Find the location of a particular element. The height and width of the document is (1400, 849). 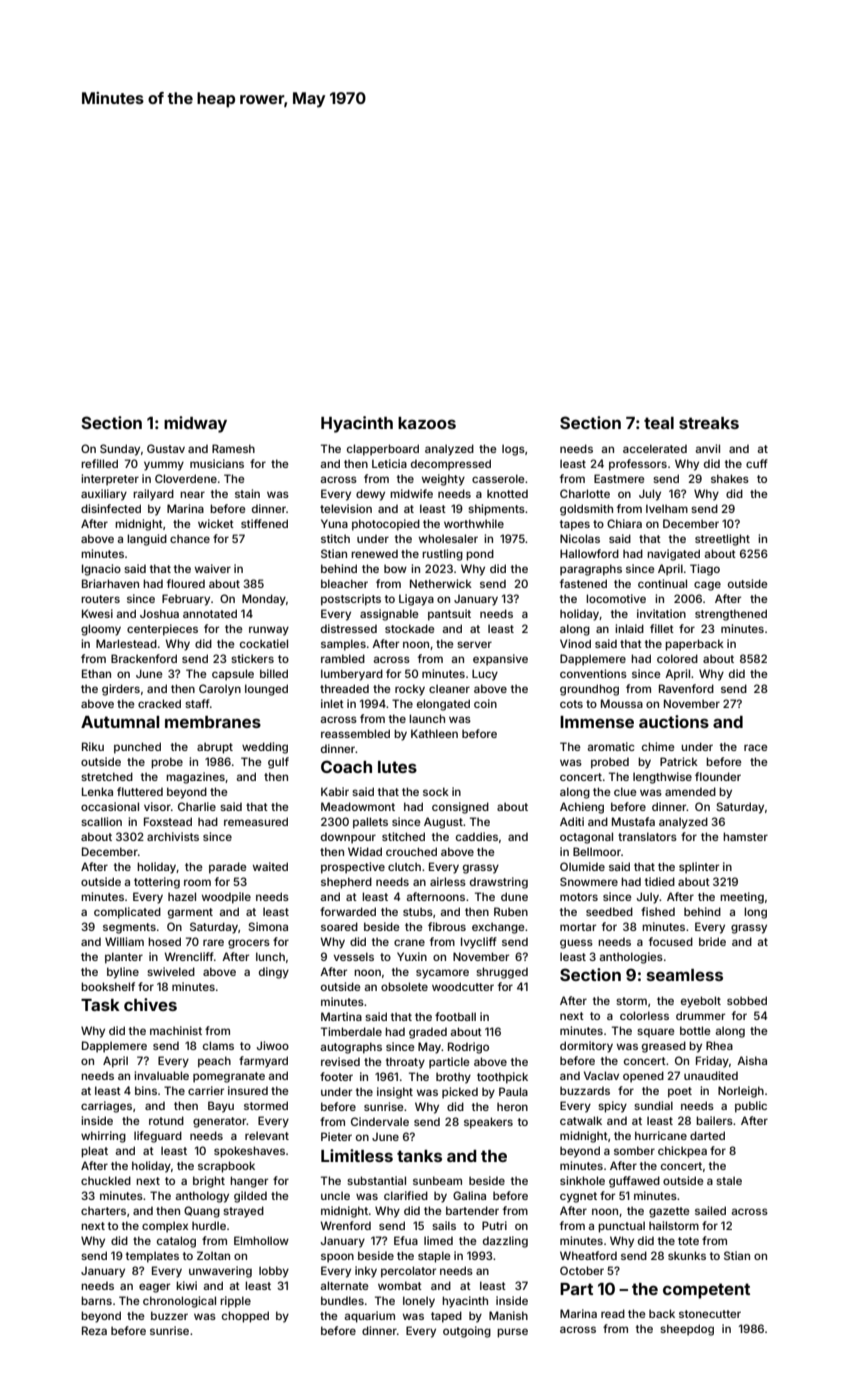

remeasured is located at coordinates (256, 821).
